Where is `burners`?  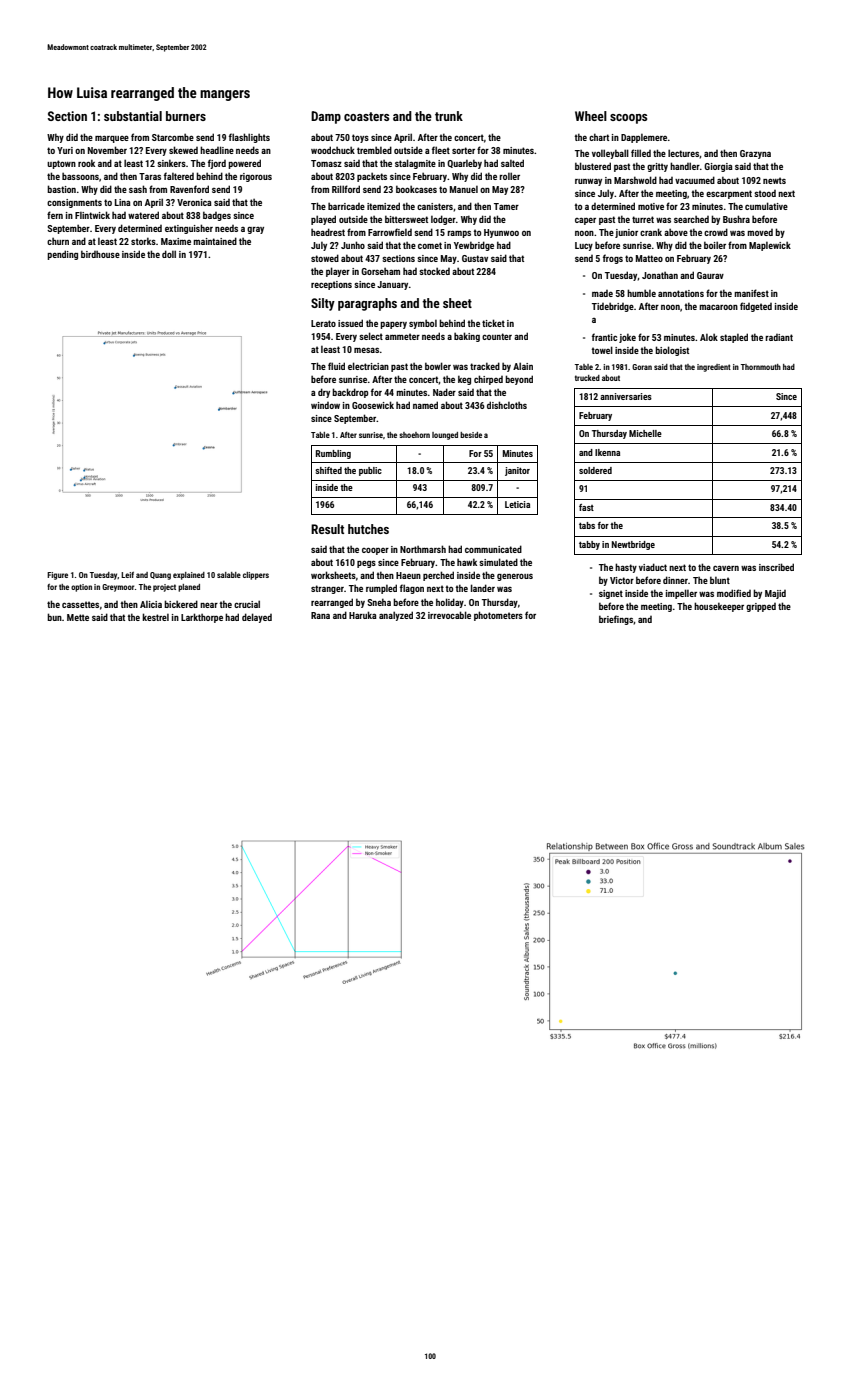
burners is located at coordinates (186, 116).
